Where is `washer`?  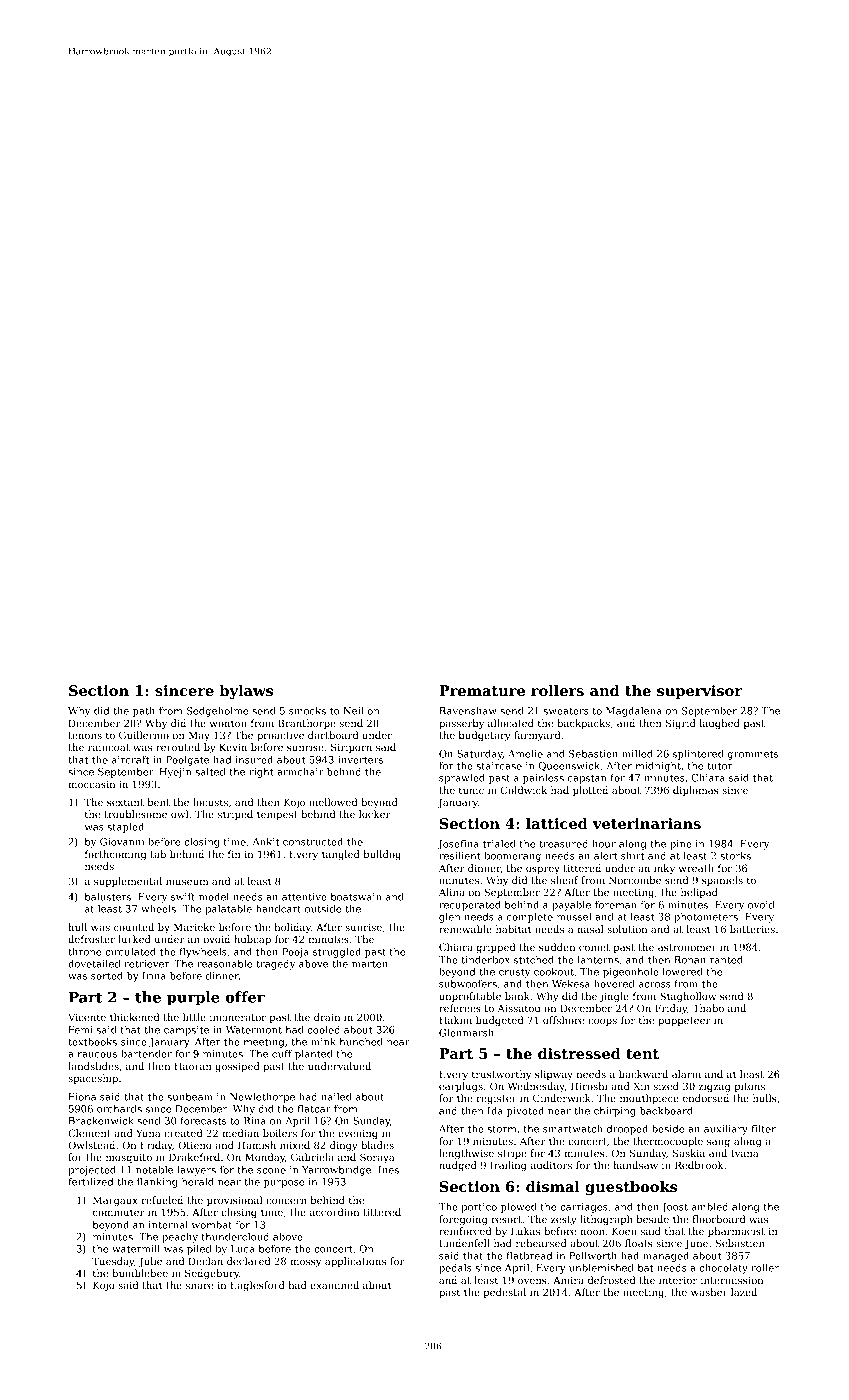 washer is located at coordinates (709, 1292).
